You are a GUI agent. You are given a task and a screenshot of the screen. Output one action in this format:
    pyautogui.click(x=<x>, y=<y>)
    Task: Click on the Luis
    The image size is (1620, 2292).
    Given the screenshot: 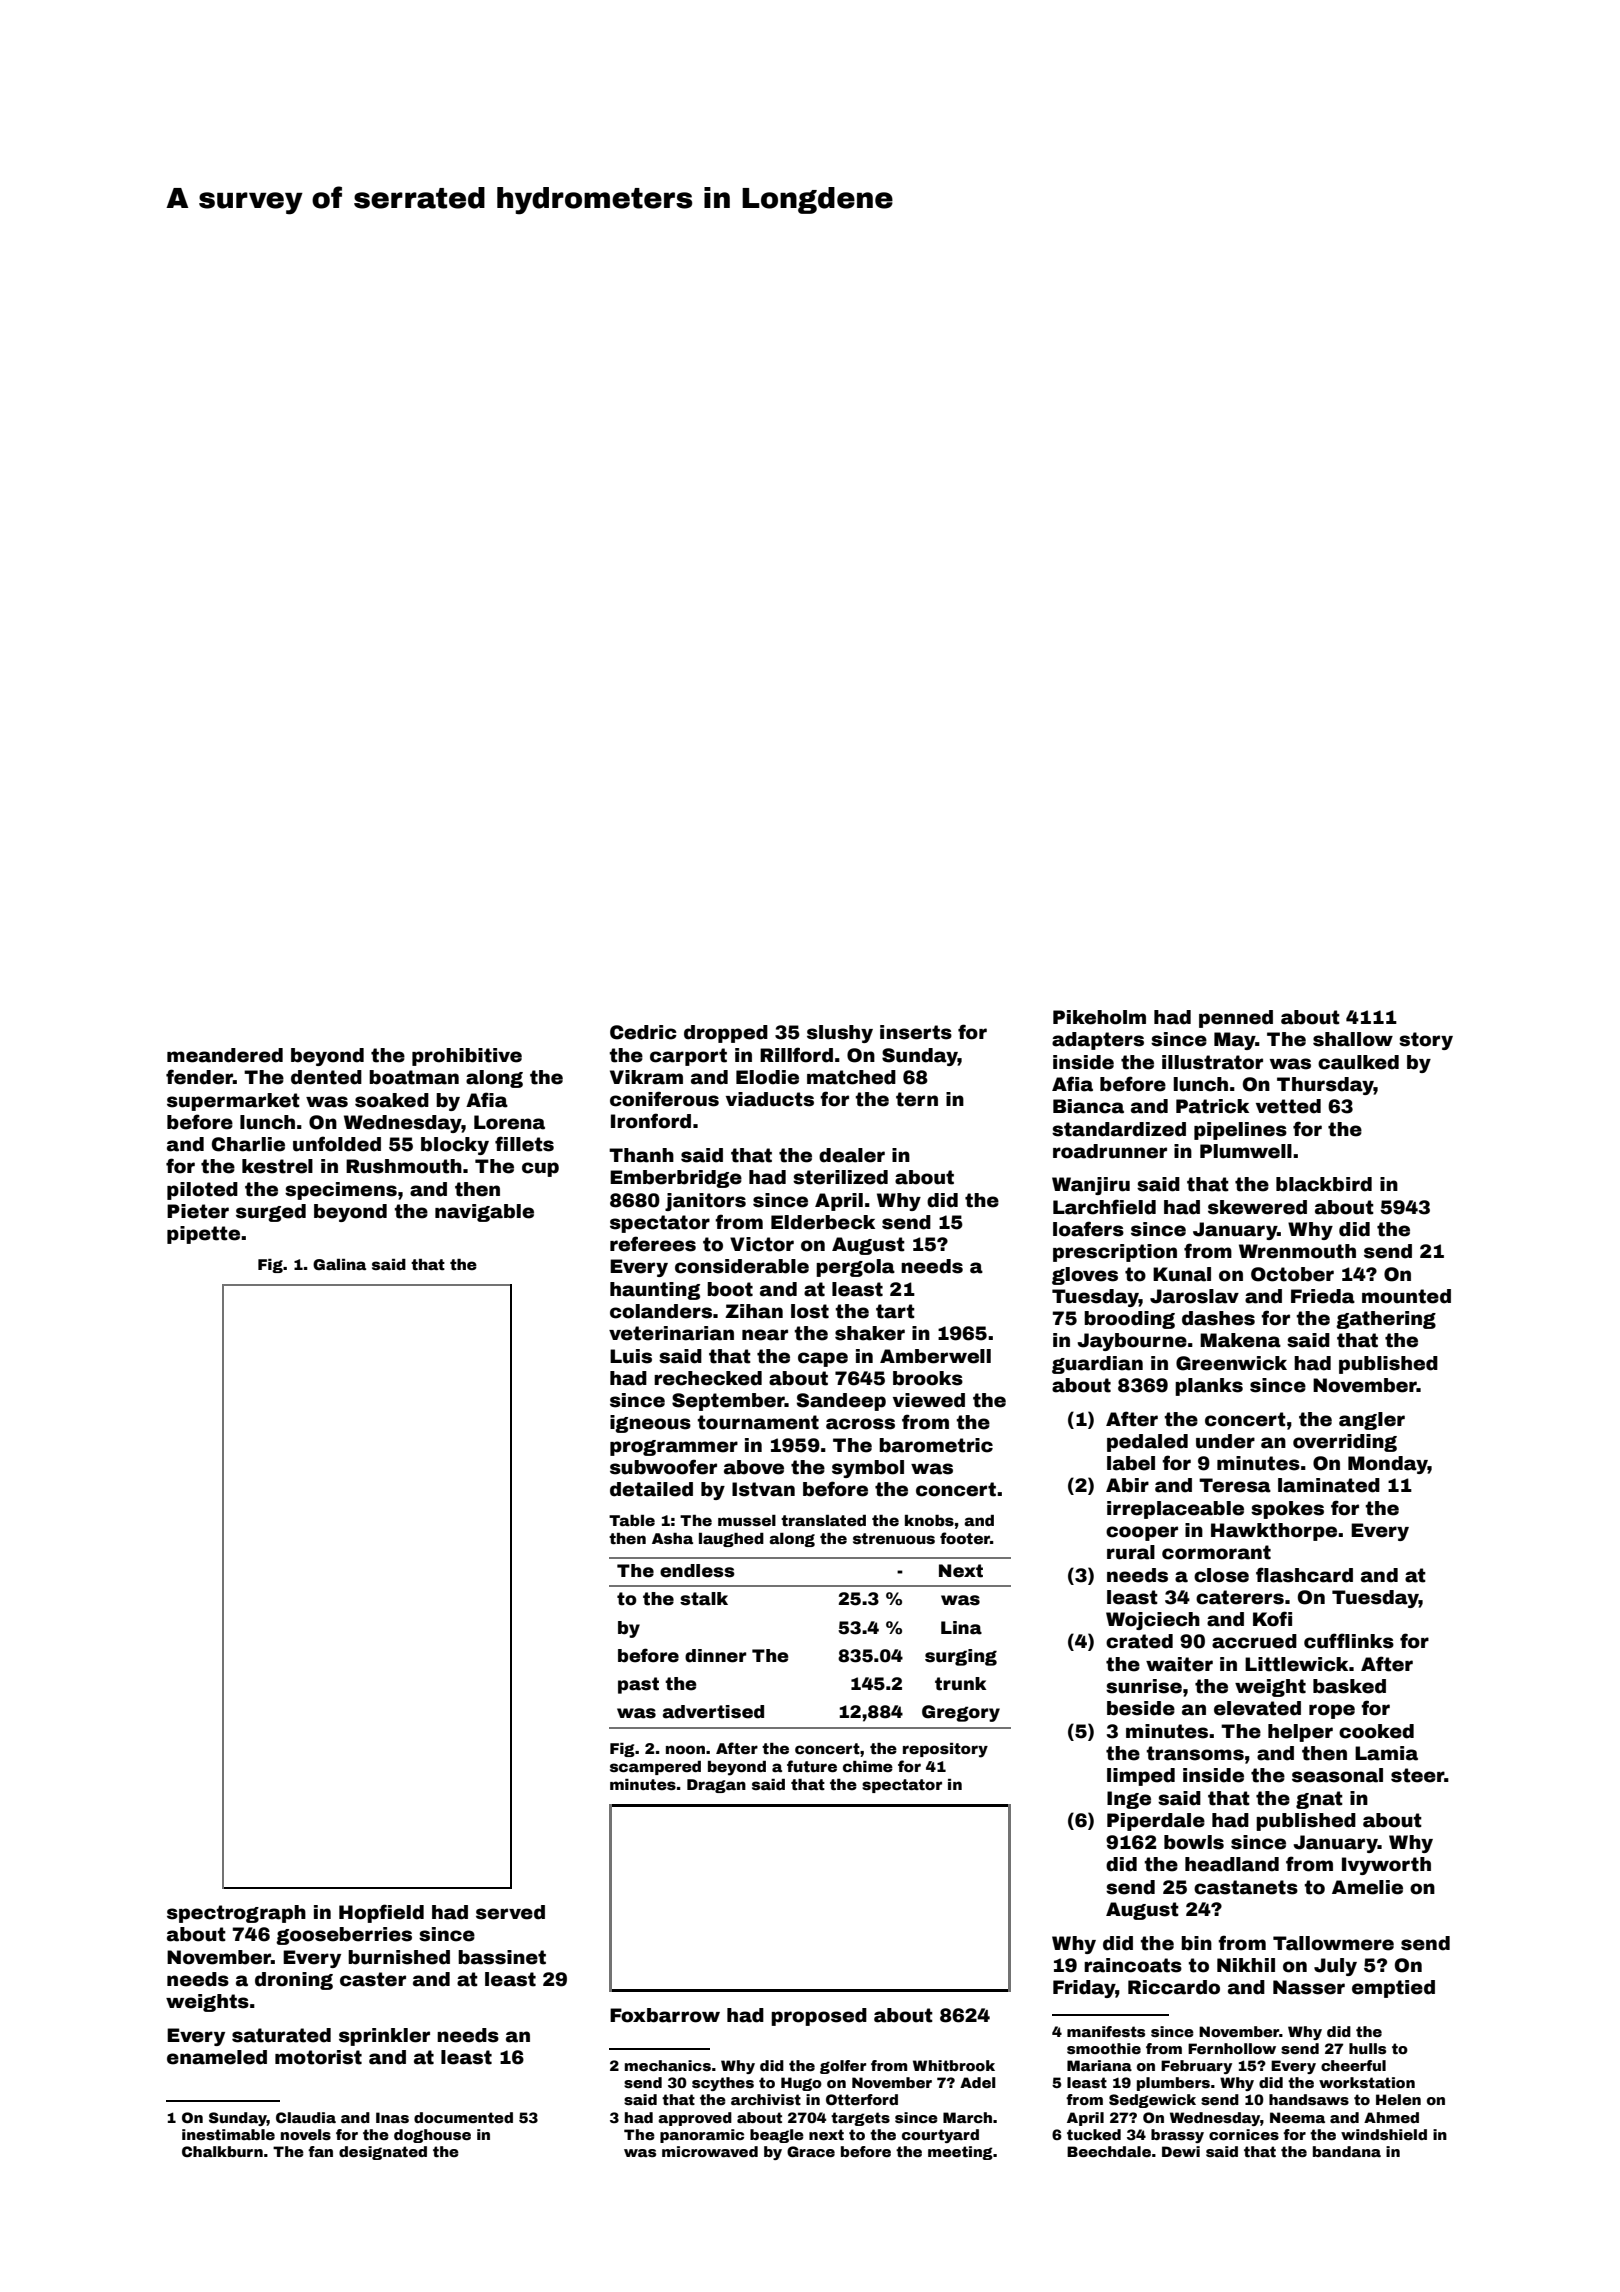 What is the action you would take?
    pyautogui.click(x=631, y=1356)
